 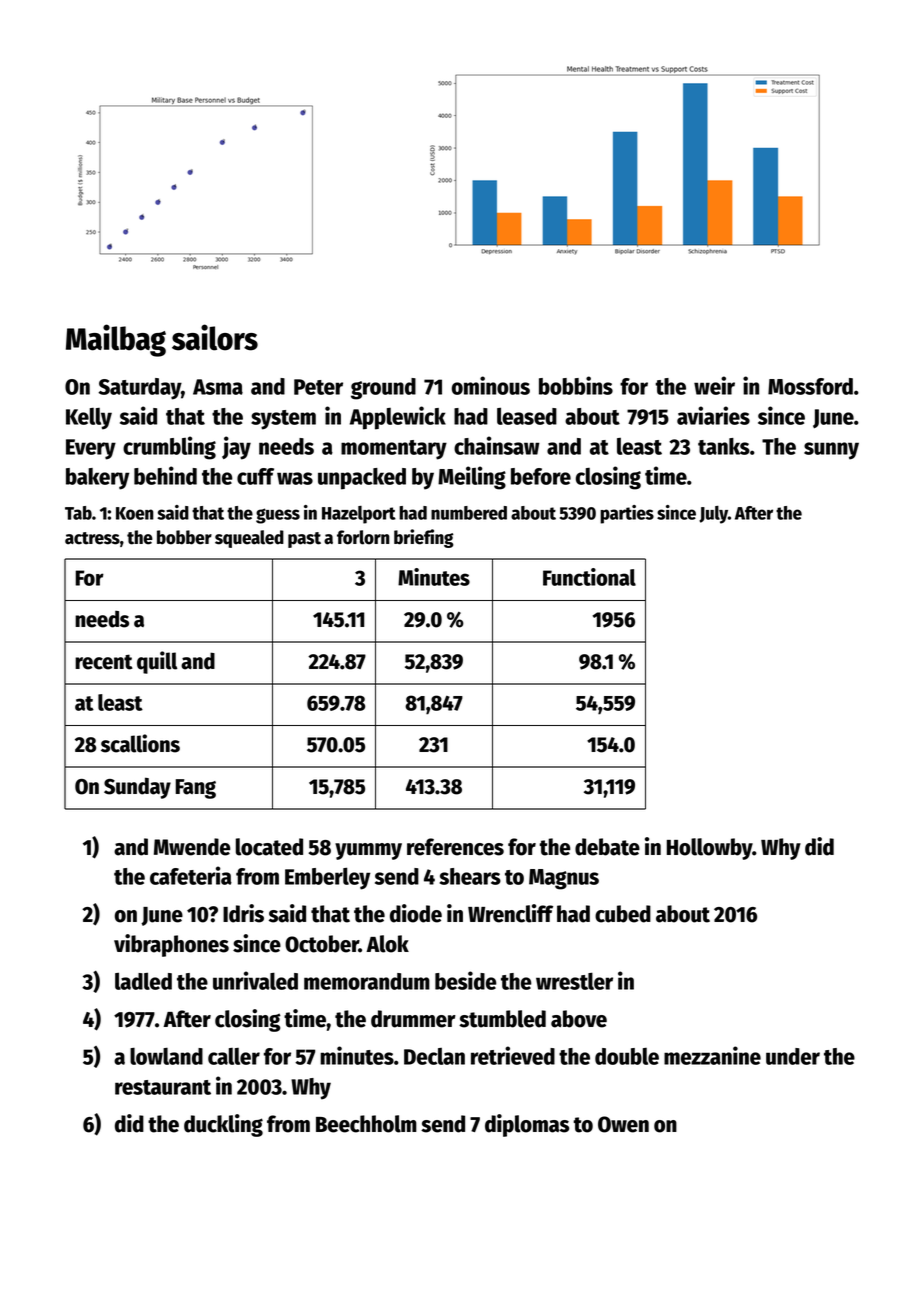 I want to click on sailors, so click(x=215, y=337).
